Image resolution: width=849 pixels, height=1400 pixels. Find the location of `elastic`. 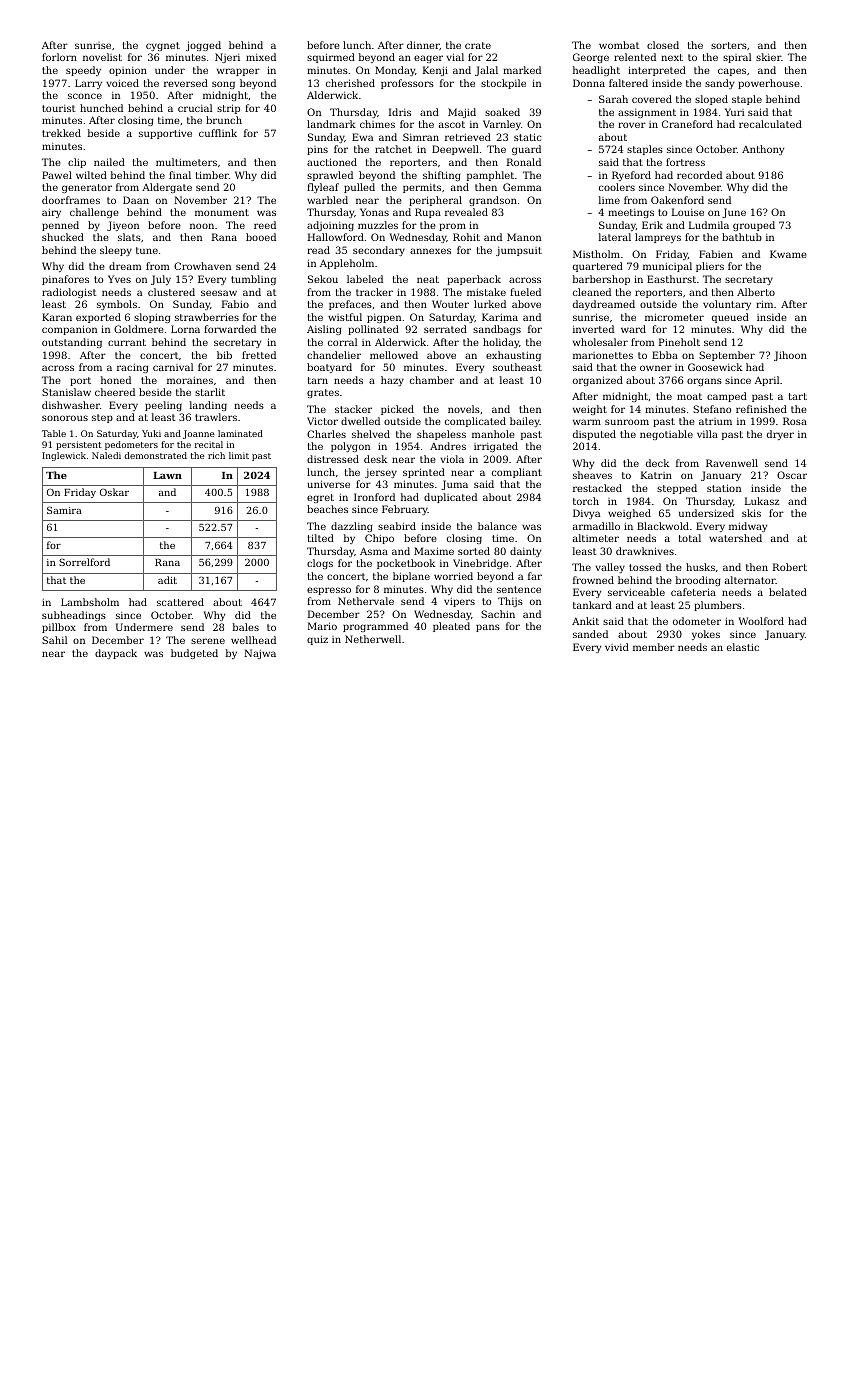

elastic is located at coordinates (743, 647).
